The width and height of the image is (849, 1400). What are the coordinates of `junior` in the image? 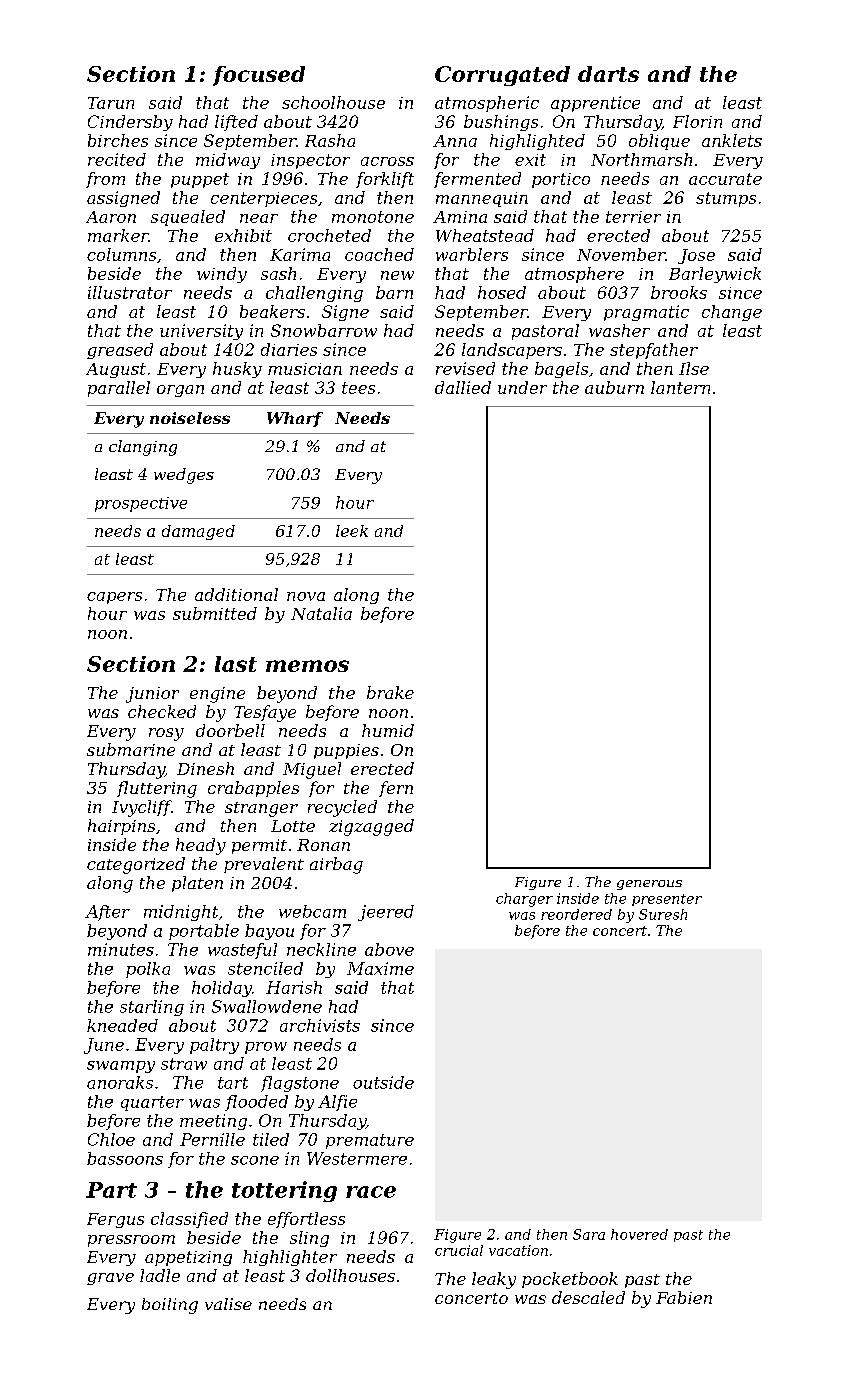 It's located at (152, 695).
